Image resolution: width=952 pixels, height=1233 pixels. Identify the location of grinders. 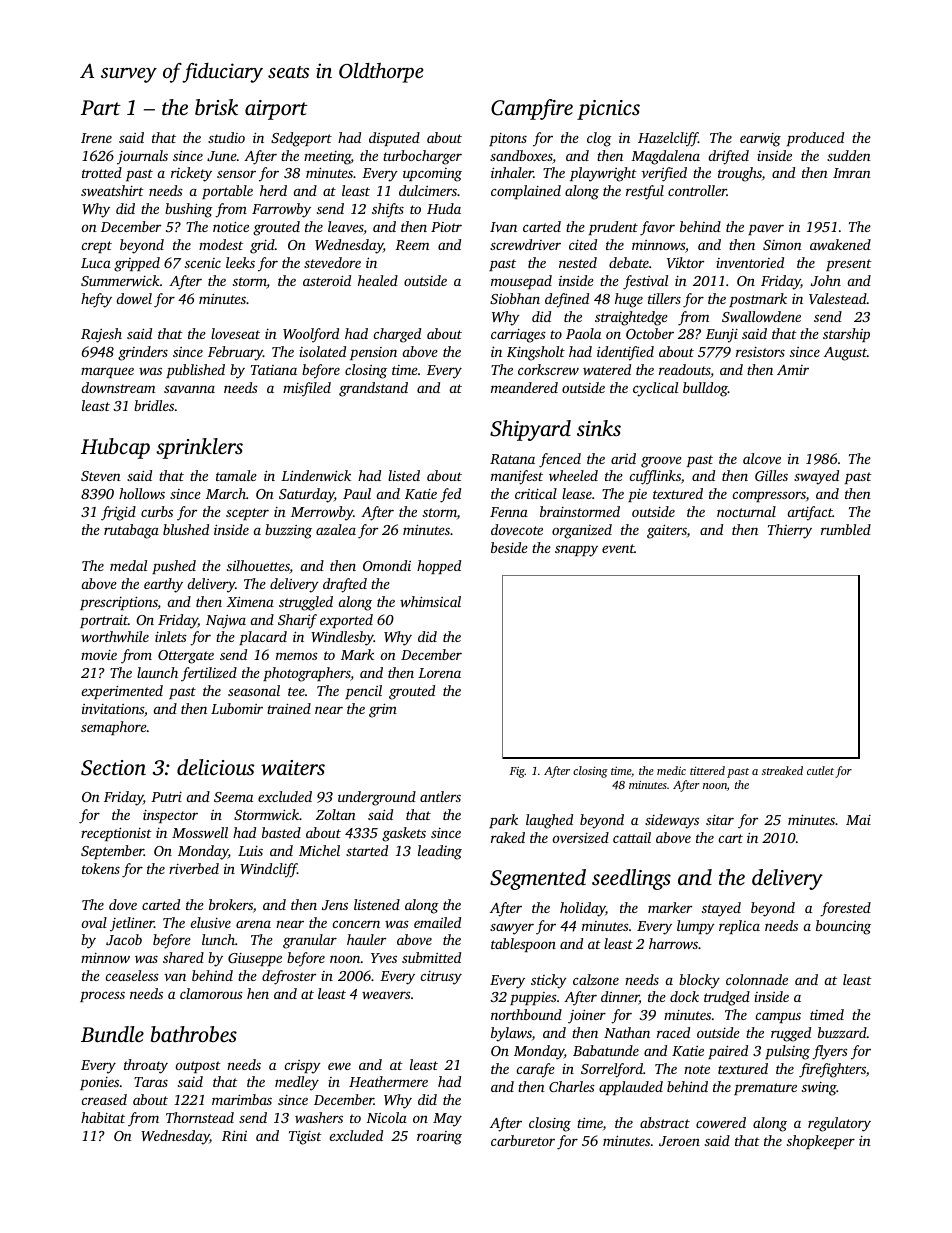
(143, 353).
